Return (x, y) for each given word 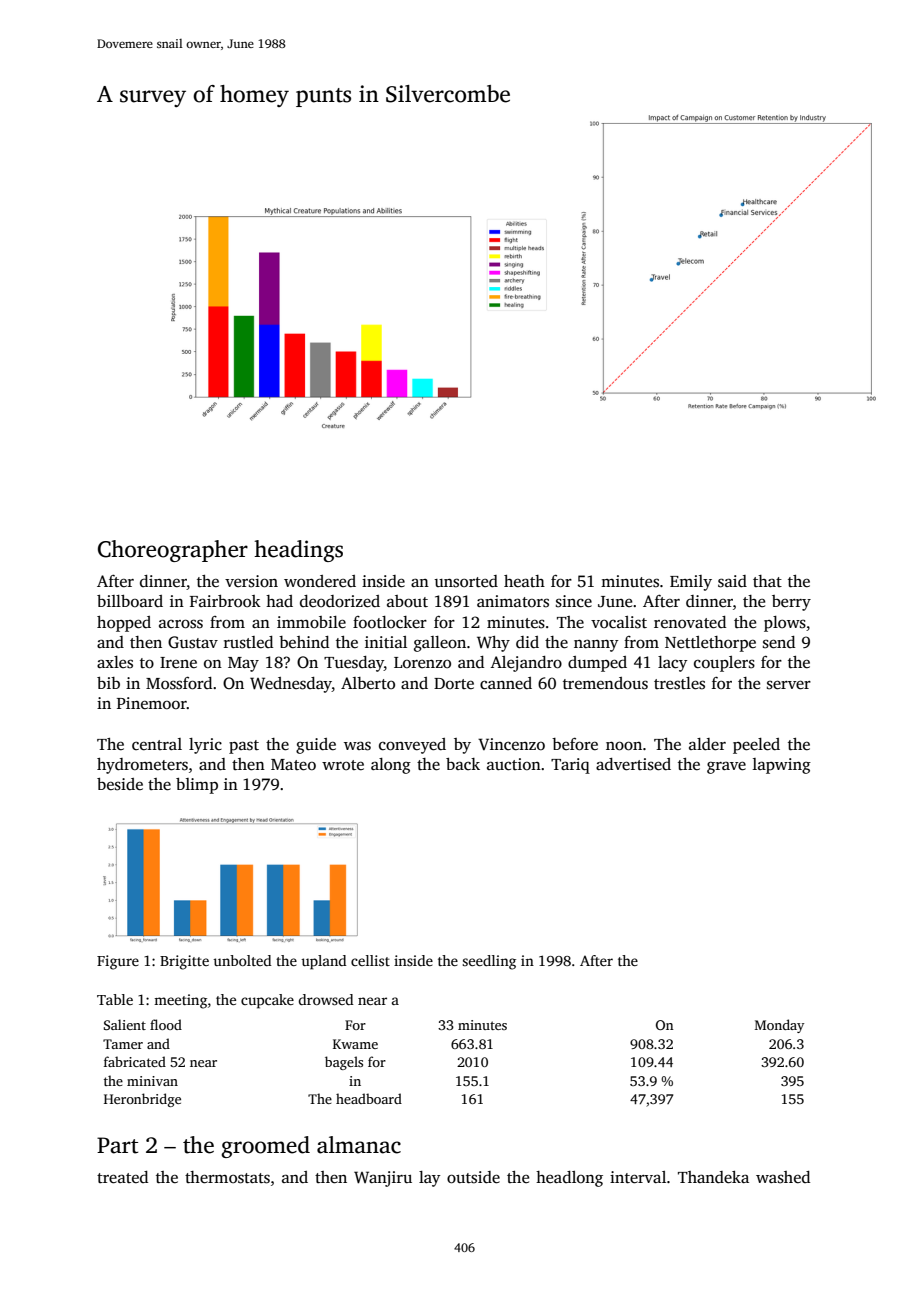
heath (524, 581)
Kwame (355, 1044)
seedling (489, 962)
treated (122, 1177)
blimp (197, 786)
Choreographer (173, 551)
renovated (690, 622)
